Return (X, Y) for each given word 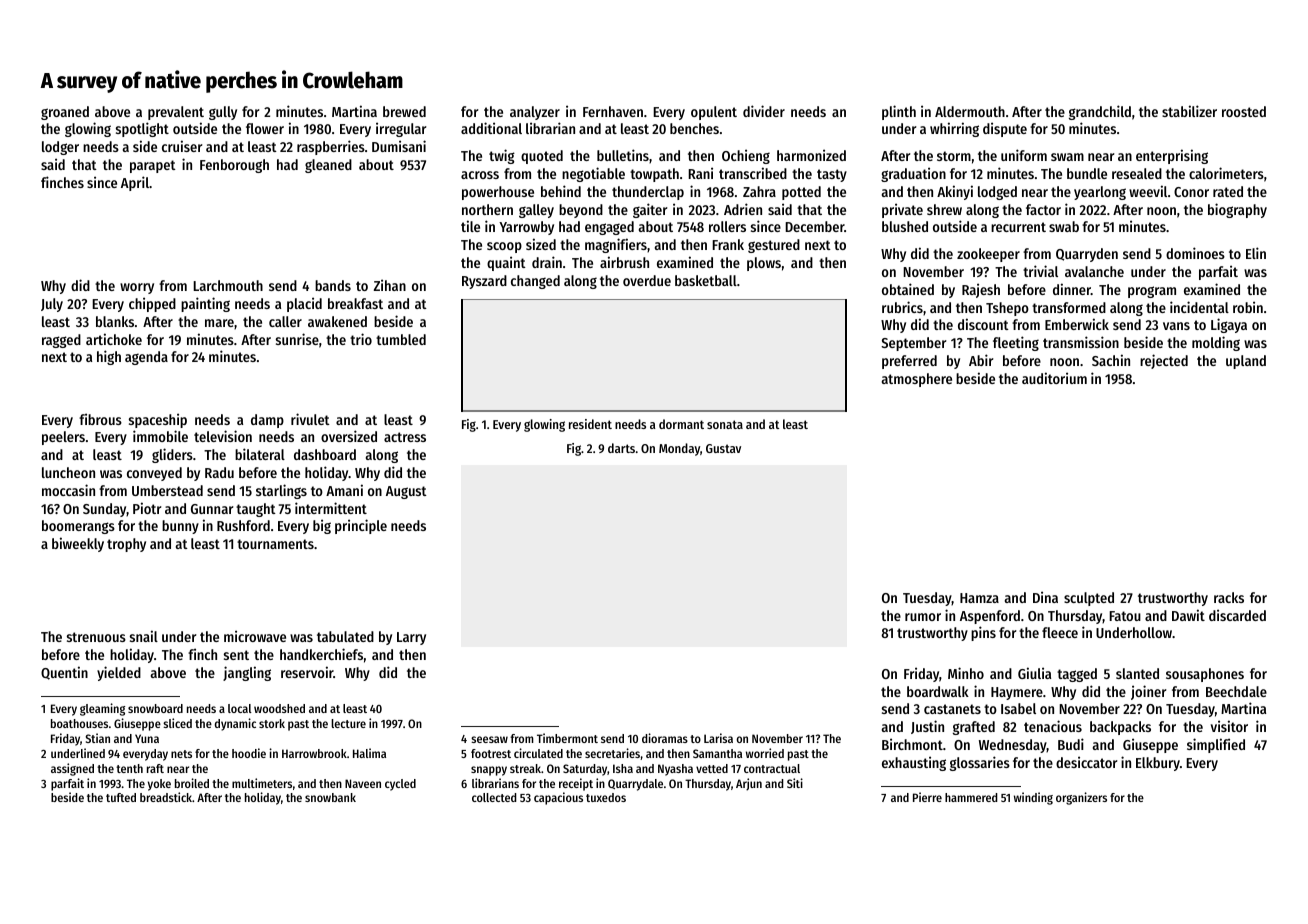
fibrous (100, 419)
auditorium (1054, 378)
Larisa (718, 738)
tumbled (401, 339)
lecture (348, 723)
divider (764, 111)
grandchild (1100, 112)
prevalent (176, 113)
